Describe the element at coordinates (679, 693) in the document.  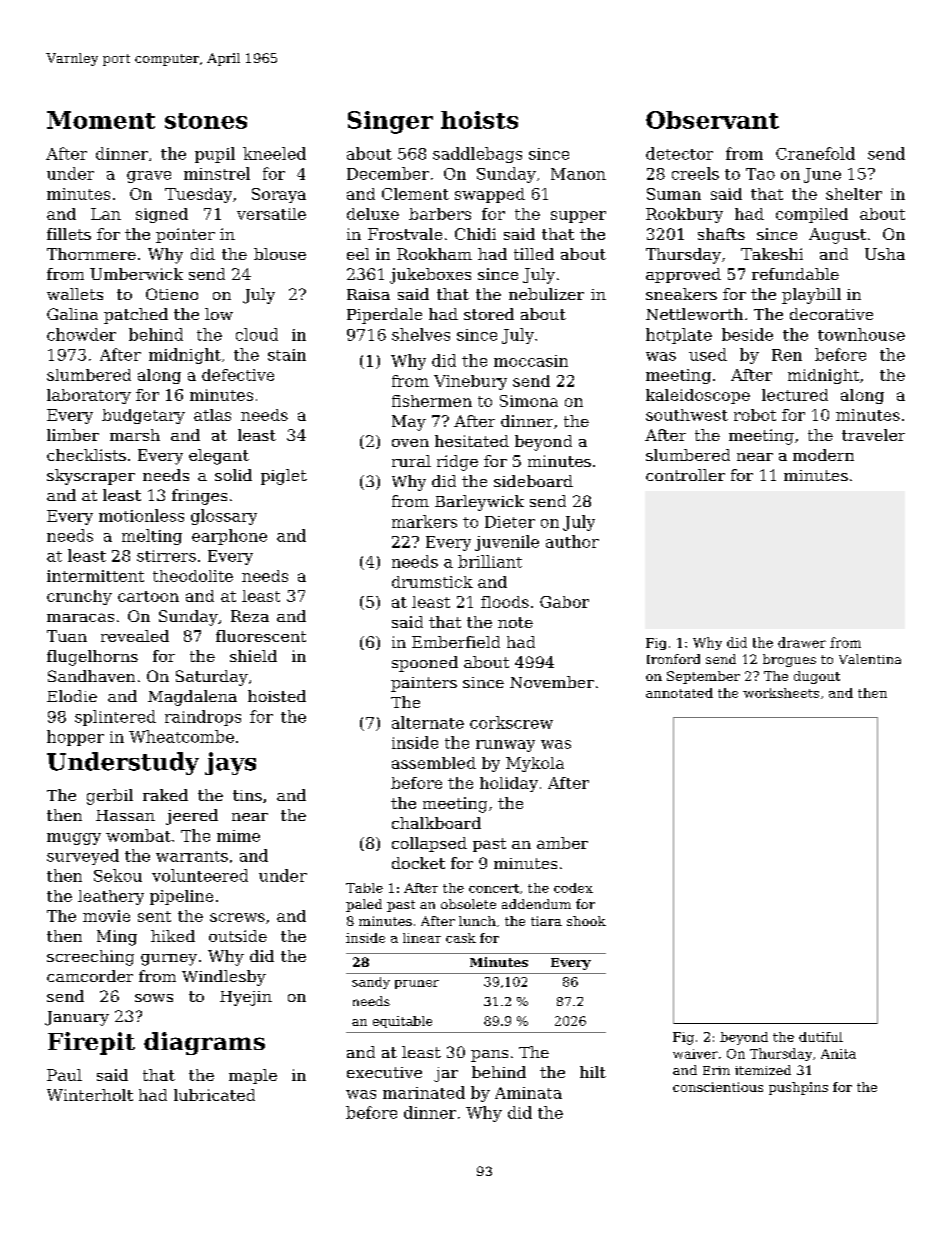
I see `annotated` at that location.
